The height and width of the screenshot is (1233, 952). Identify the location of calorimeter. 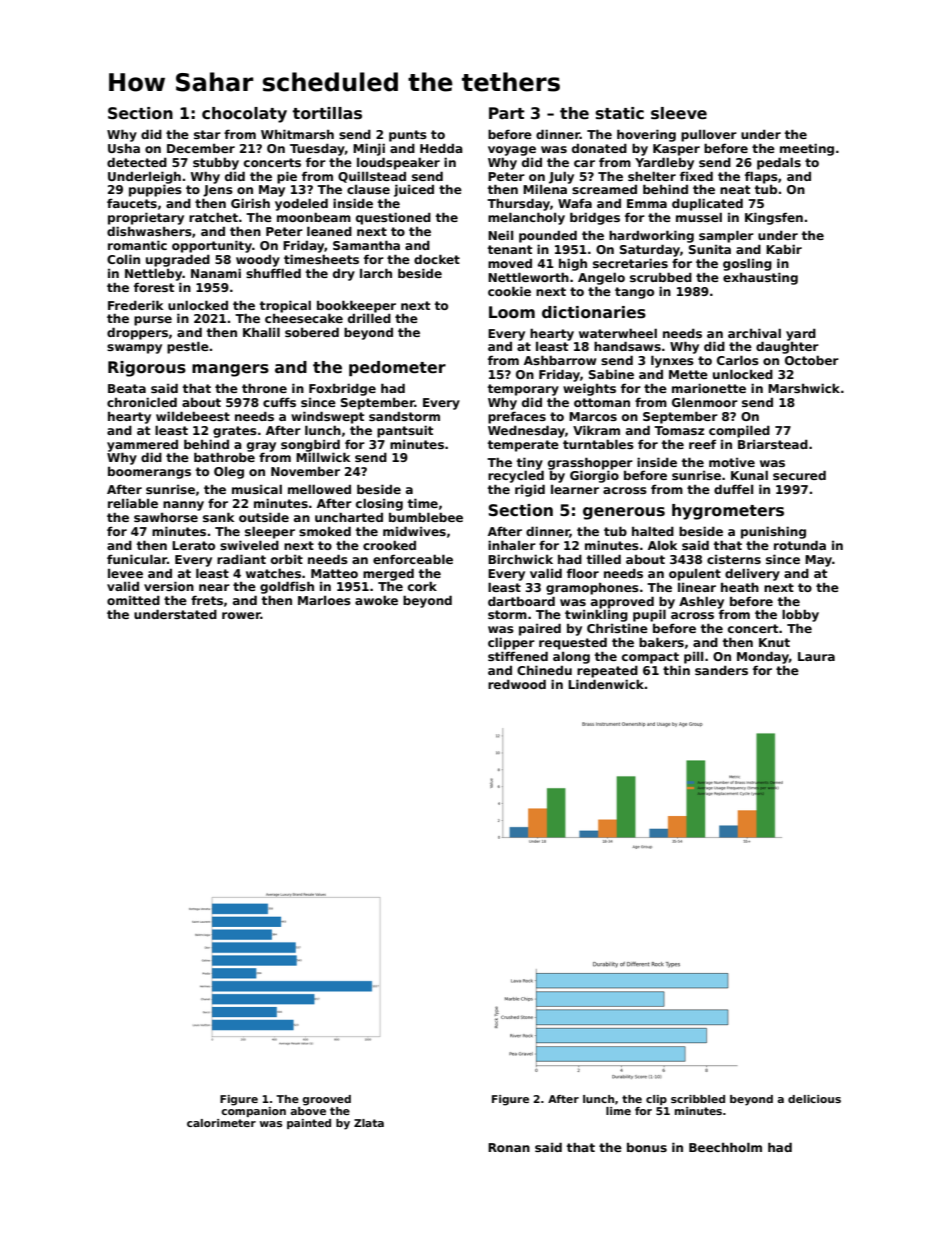
(221, 1123).
